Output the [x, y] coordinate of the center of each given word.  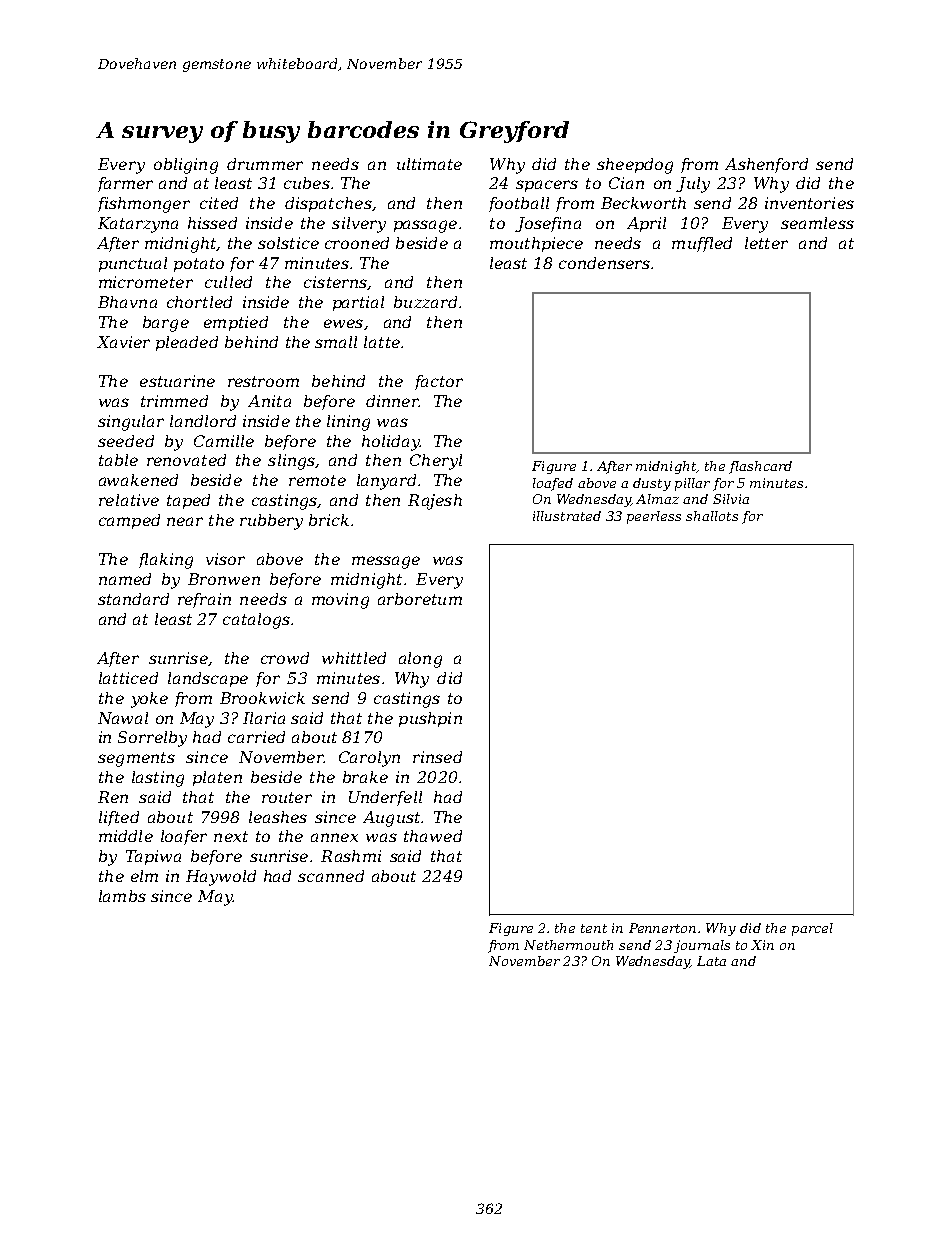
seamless [817, 223]
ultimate [429, 164]
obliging [186, 166]
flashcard [760, 467]
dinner [392, 401]
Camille [224, 441]
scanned [331, 876]
